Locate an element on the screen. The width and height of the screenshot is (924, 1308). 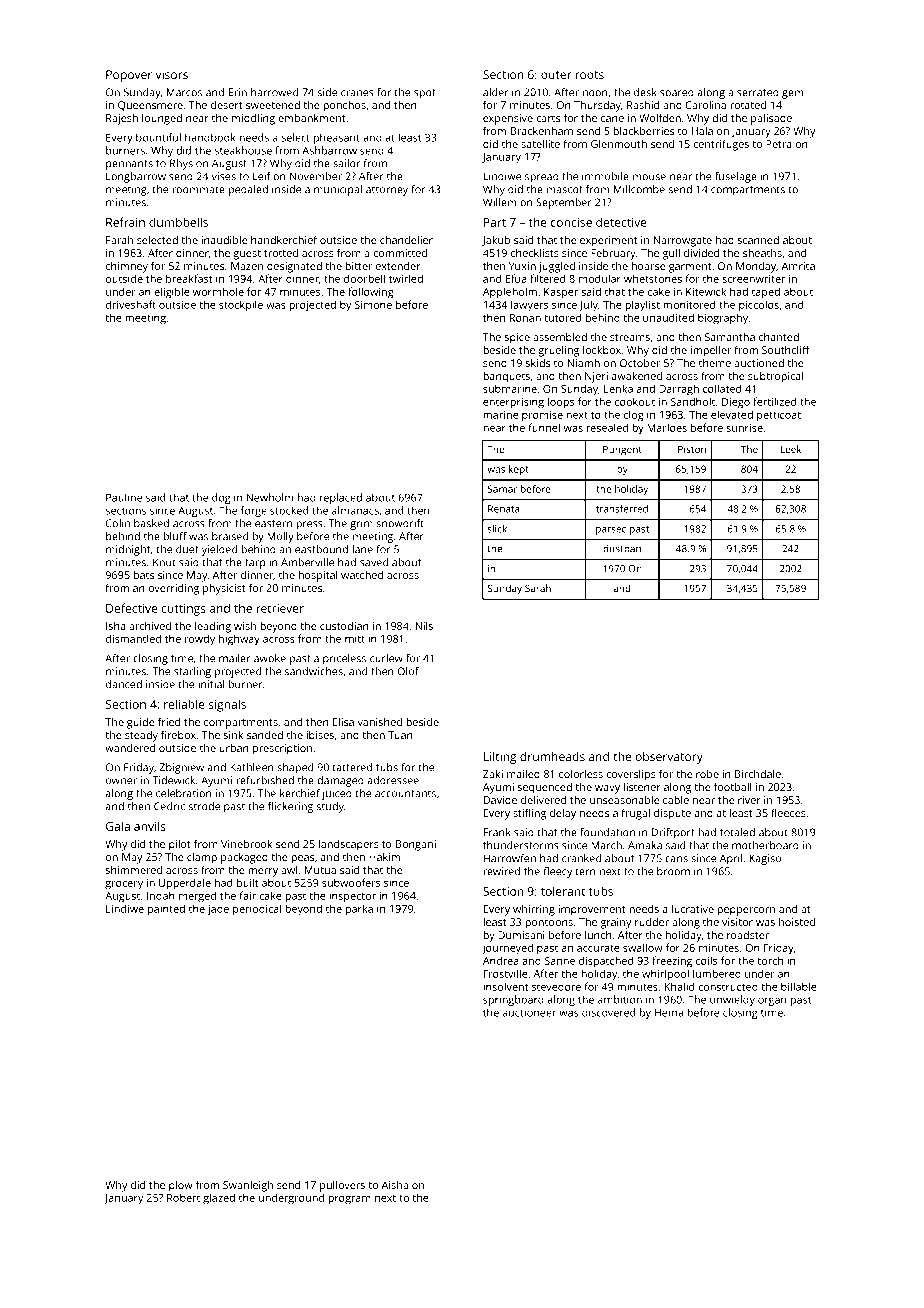
Zaki is located at coordinates (493, 774).
